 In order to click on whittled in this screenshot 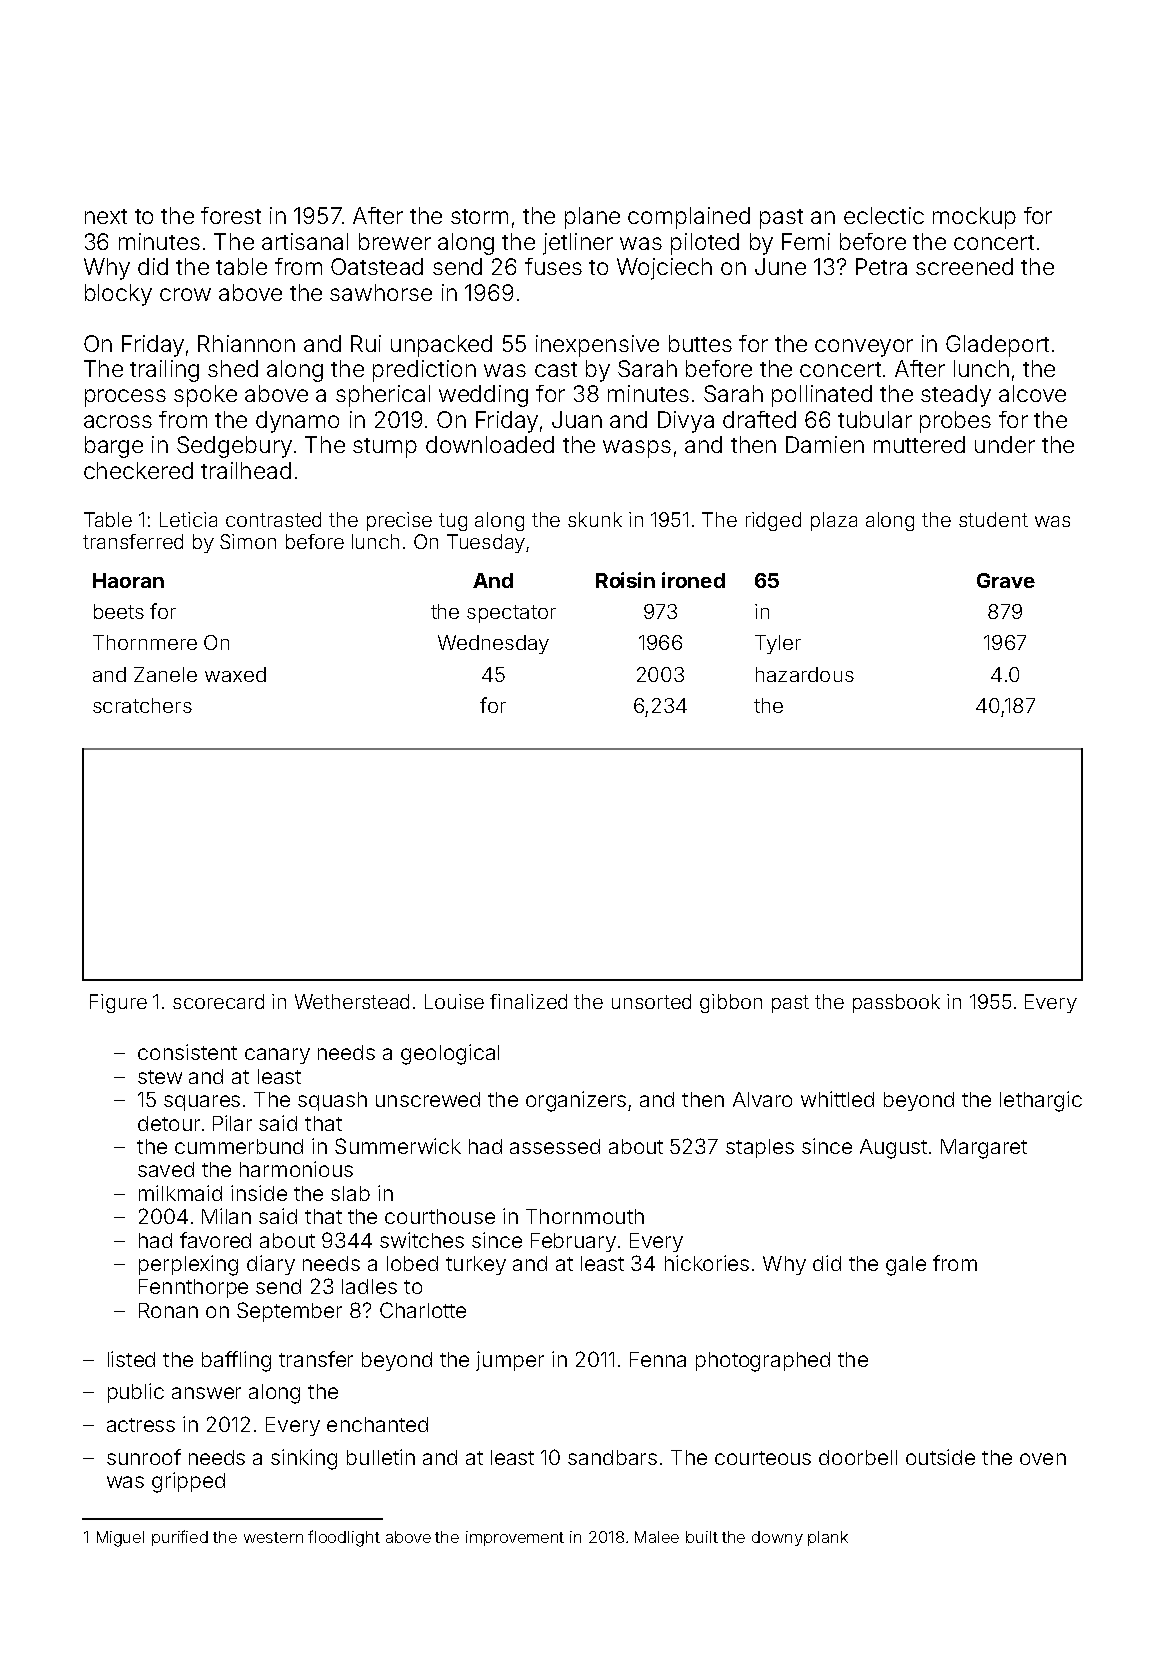, I will do `click(837, 1099)`.
